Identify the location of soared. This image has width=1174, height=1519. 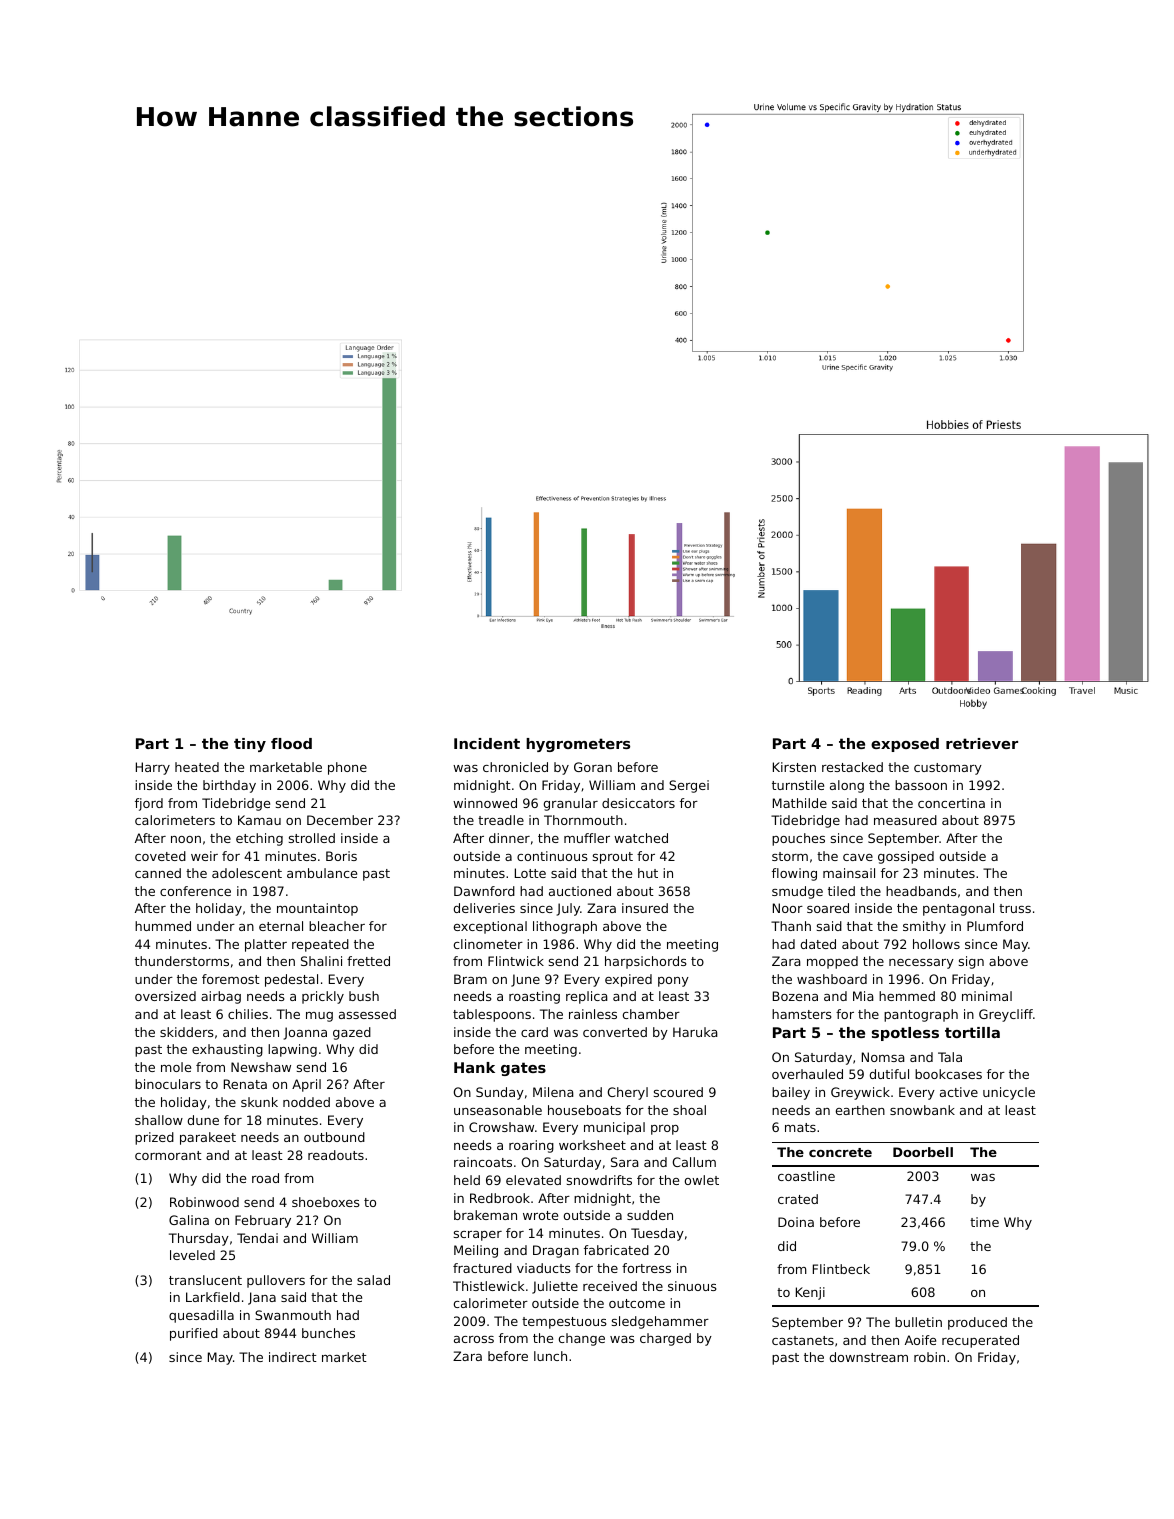
(828, 908).
